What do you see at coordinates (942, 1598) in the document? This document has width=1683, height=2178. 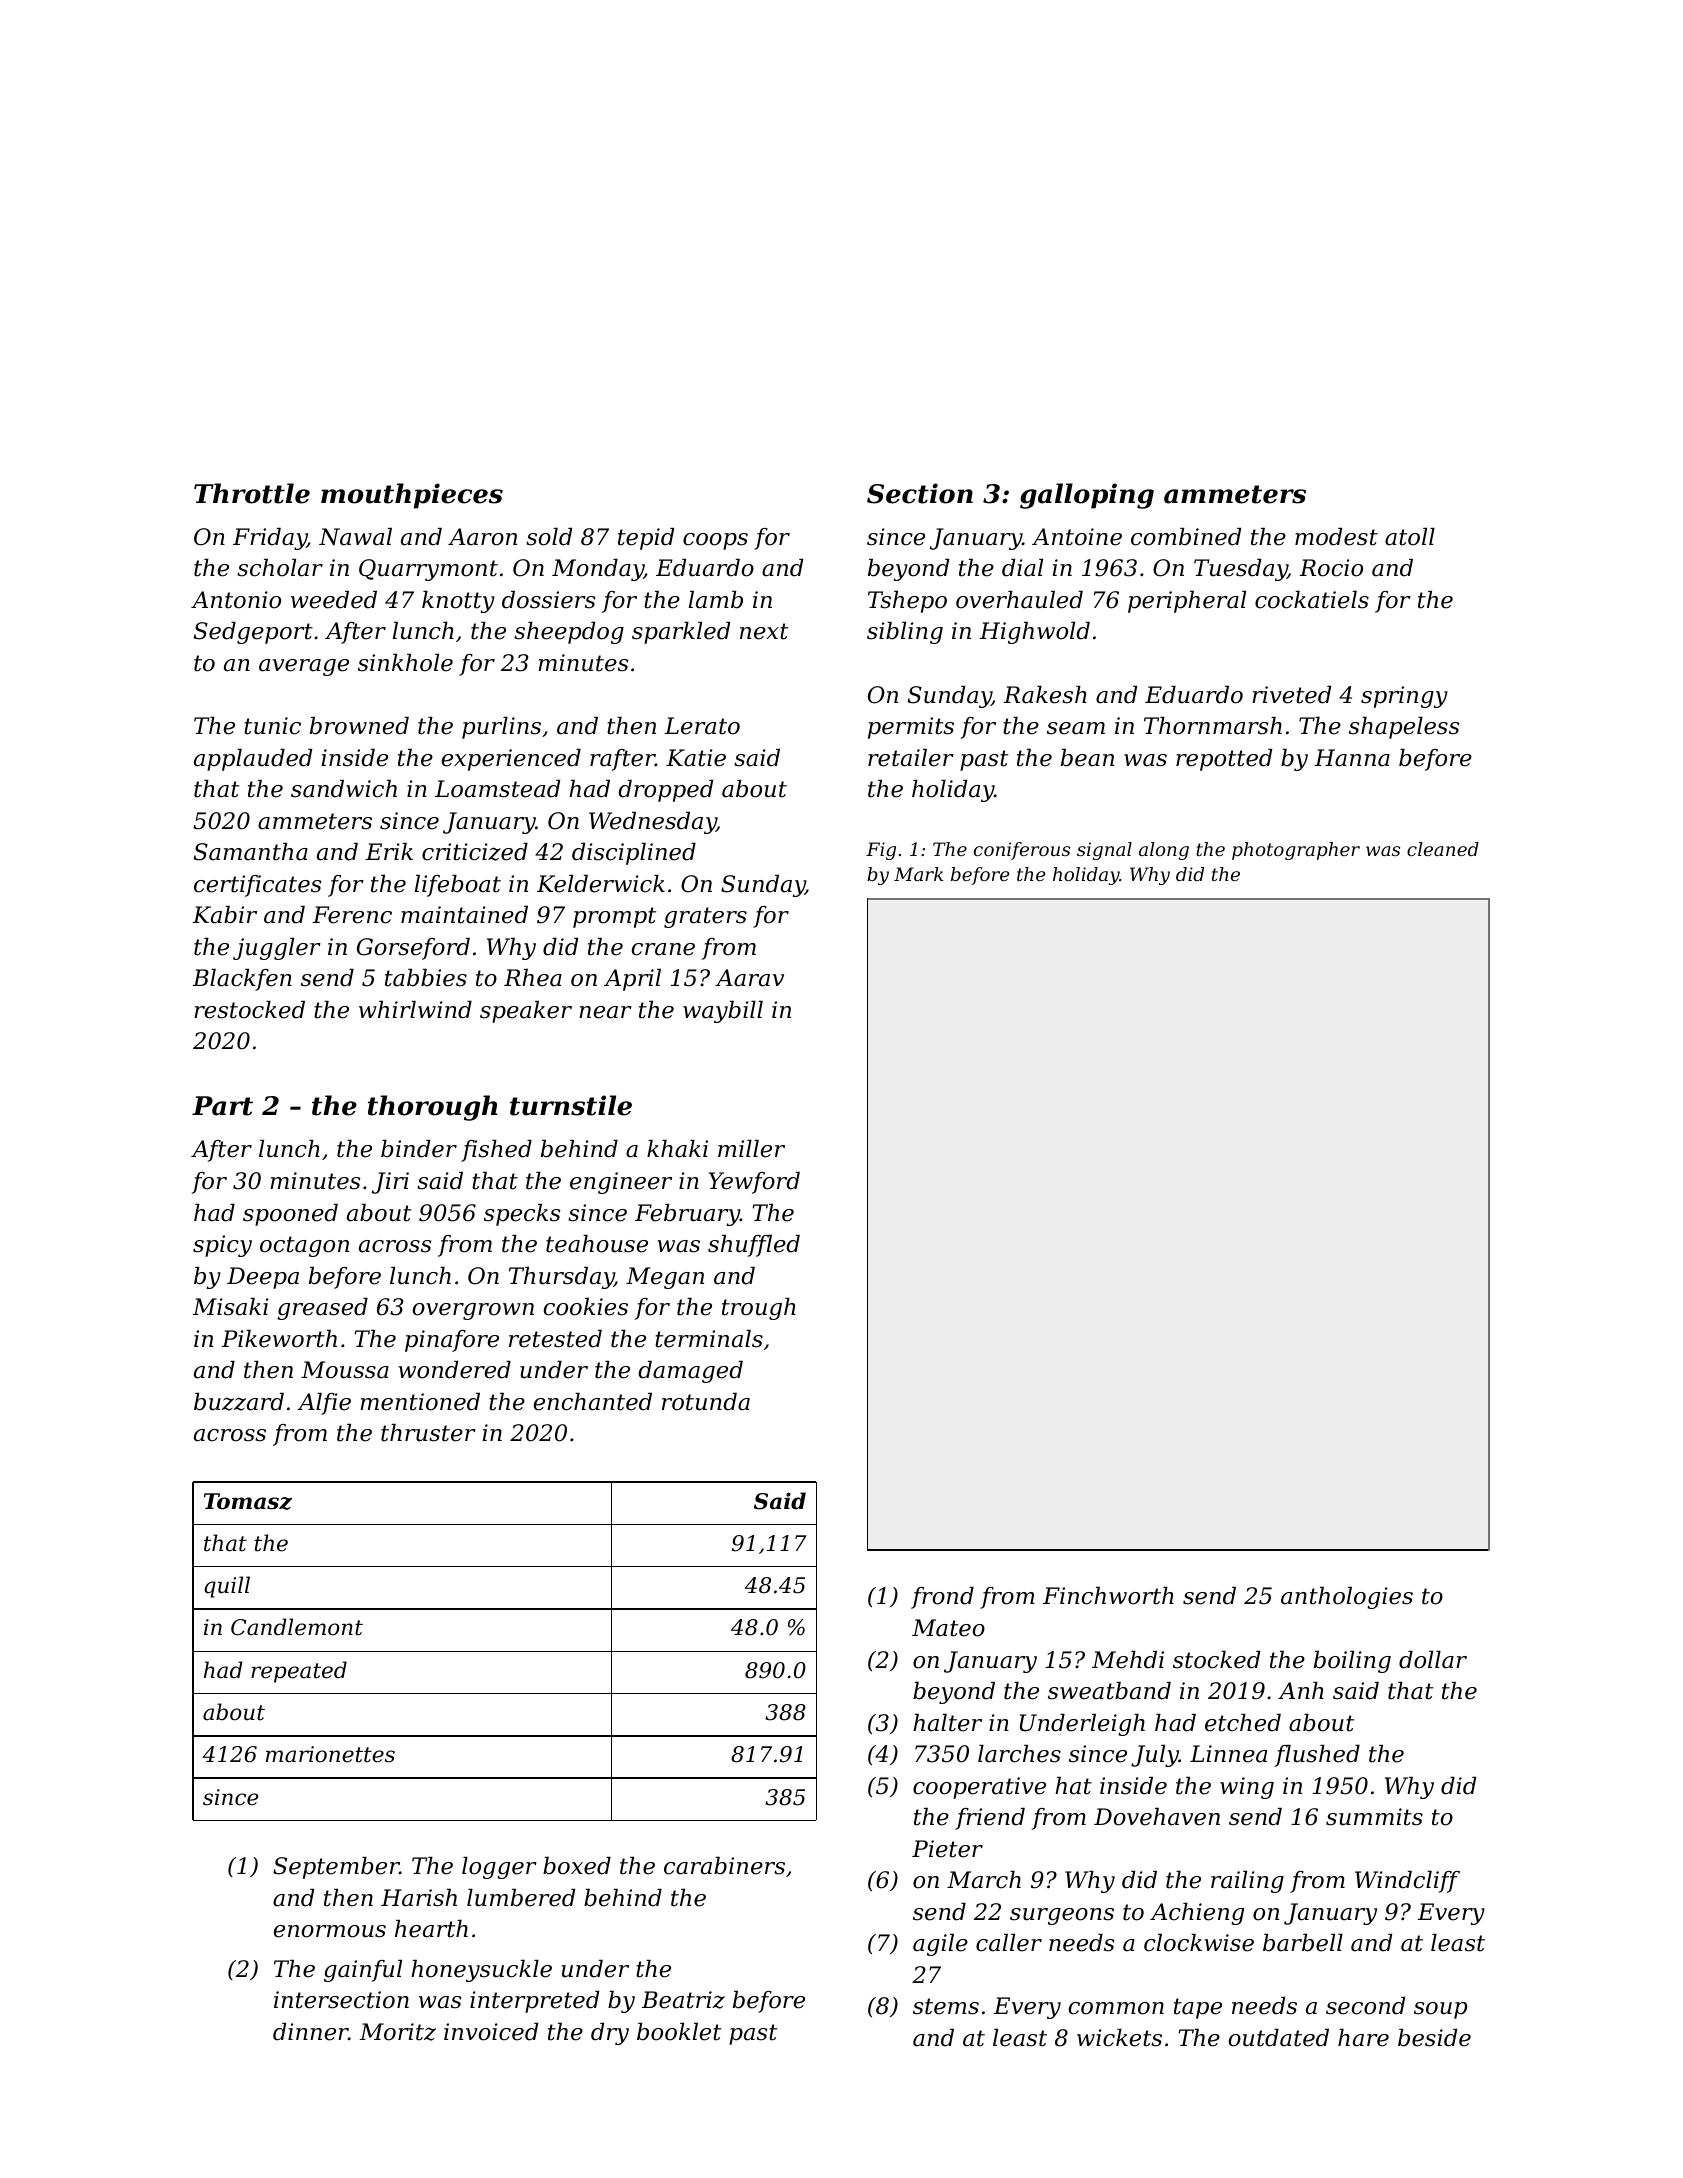 I see `frond` at bounding box center [942, 1598].
